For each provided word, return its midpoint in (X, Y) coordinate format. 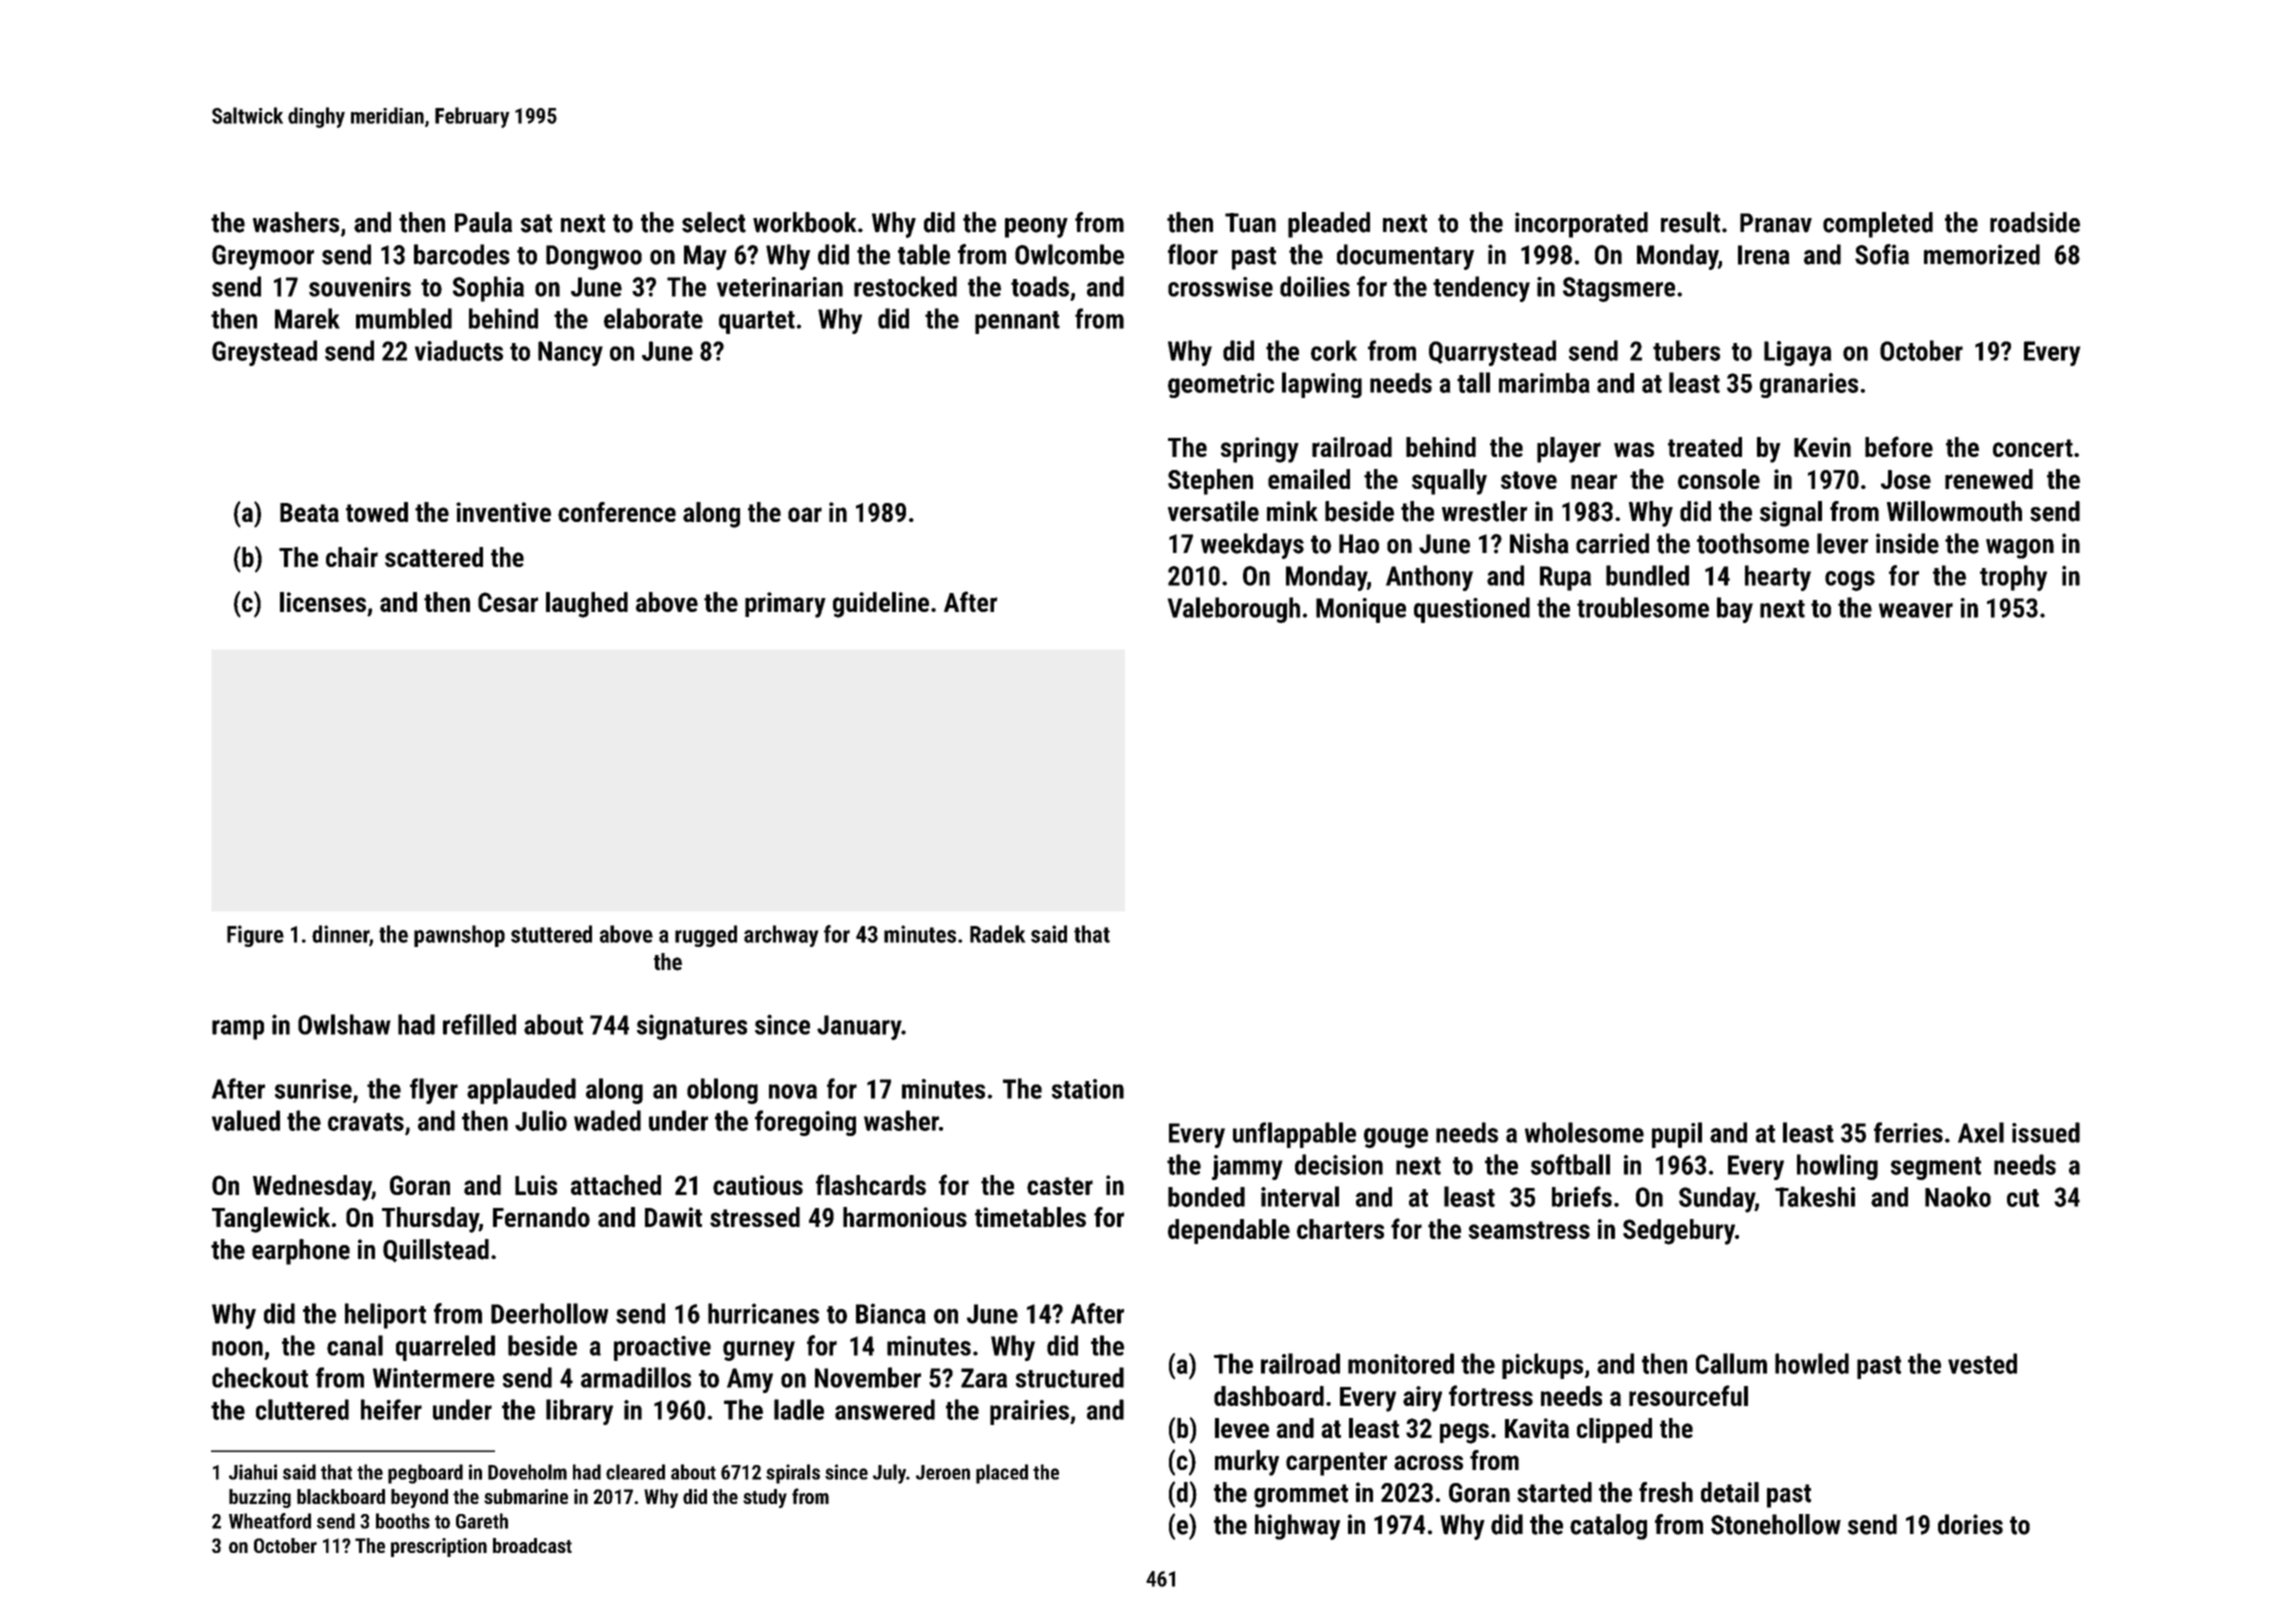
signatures (692, 1027)
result (1690, 222)
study (765, 1498)
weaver (1916, 610)
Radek (997, 934)
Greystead (264, 353)
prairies (1029, 1412)
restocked (905, 286)
